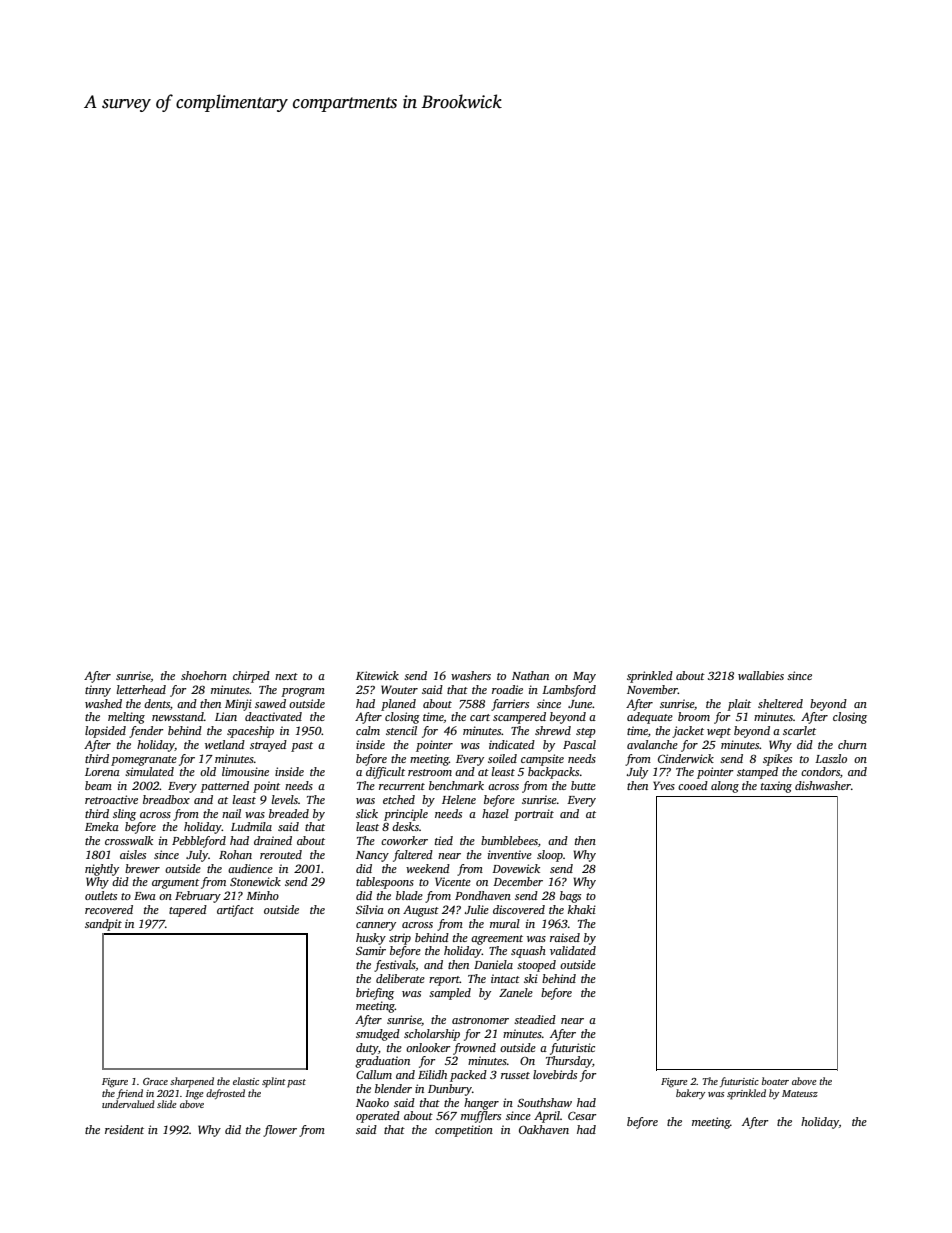 The height and width of the screenshot is (1233, 952). I want to click on May, so click(584, 677).
